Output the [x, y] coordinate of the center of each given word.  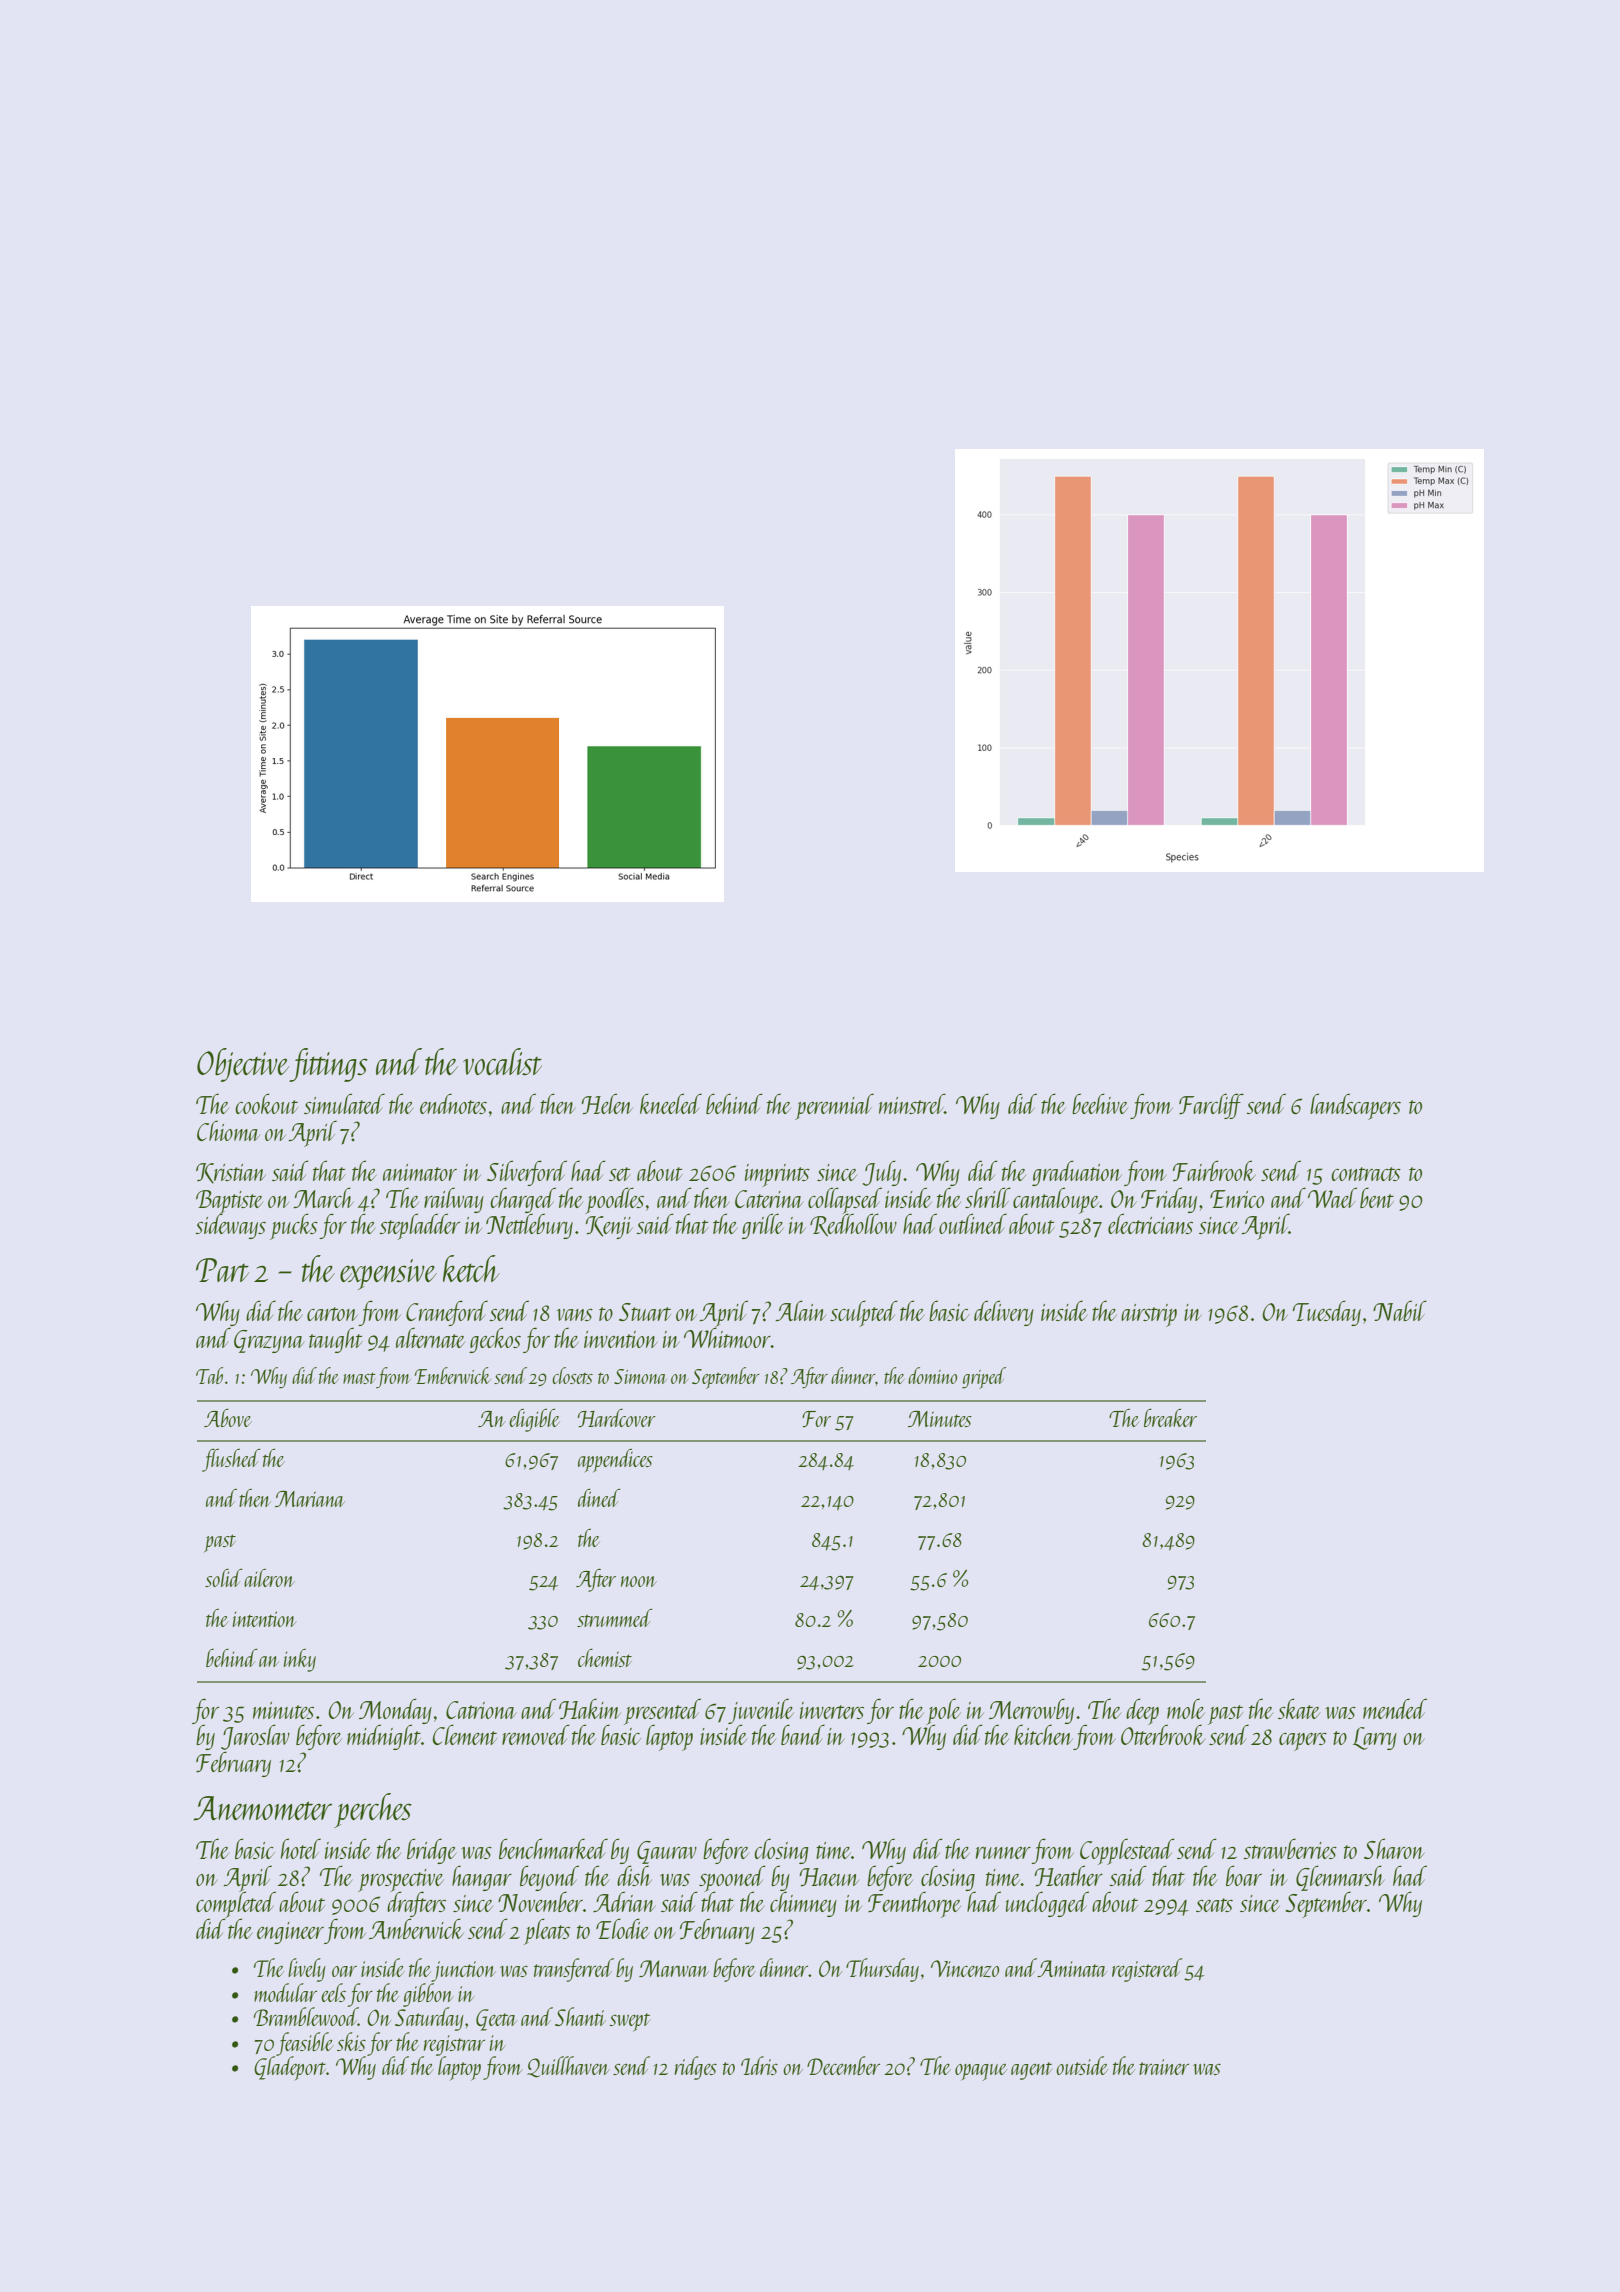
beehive [1100, 1103]
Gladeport [290, 2068]
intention [265, 1619]
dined [599, 1498]
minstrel [912, 1103]
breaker [1170, 1418]
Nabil [1400, 1310]
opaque [981, 2072]
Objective [243, 1065]
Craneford [447, 1313]
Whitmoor [727, 1337]
